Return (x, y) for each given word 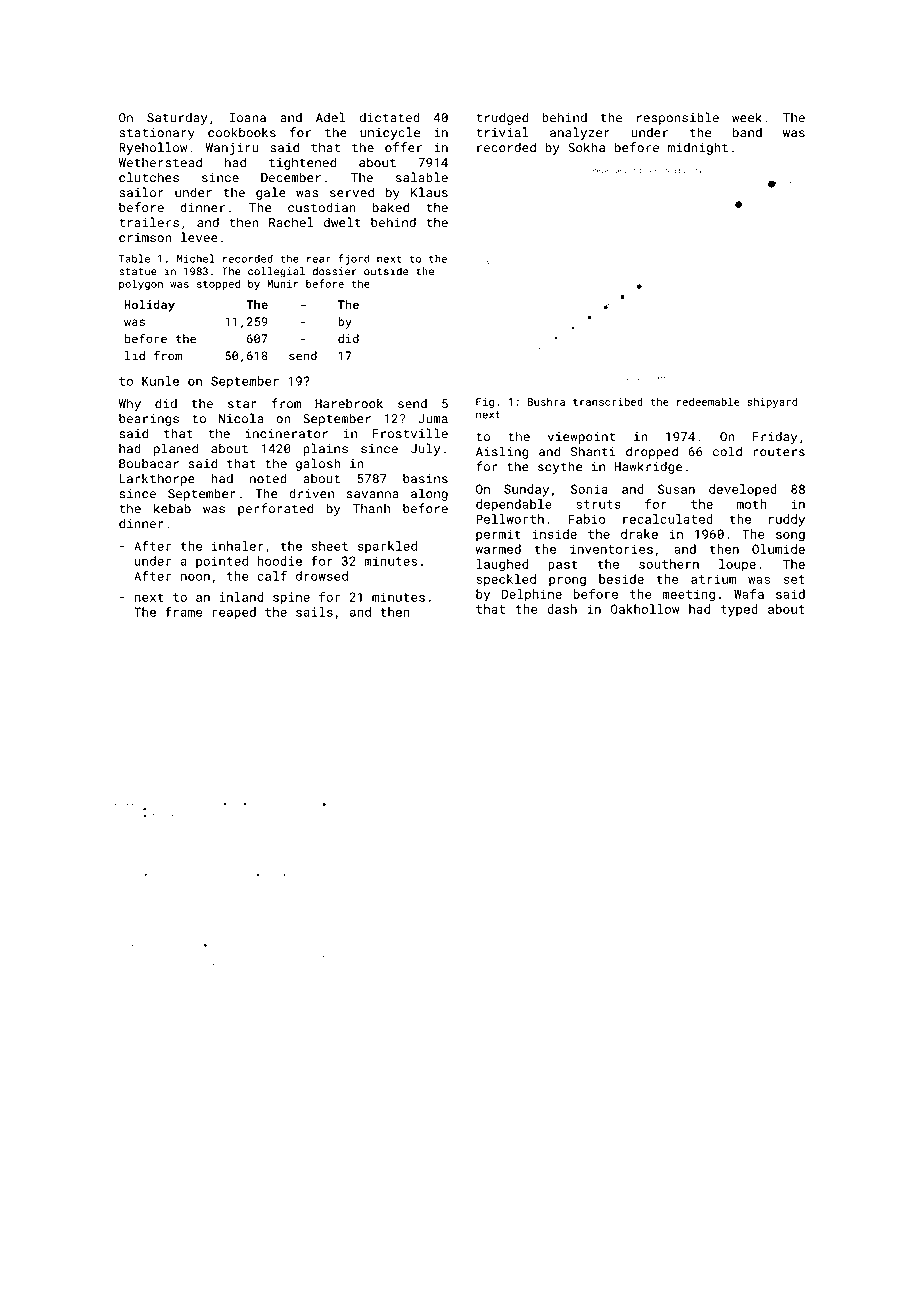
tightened (302, 163)
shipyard (772, 402)
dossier (334, 271)
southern (669, 564)
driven (311, 493)
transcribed (608, 401)
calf (272, 575)
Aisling (502, 452)
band (747, 132)
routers (779, 452)
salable (422, 177)
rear (319, 259)
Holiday (149, 306)
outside (386, 271)
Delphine (532, 595)
